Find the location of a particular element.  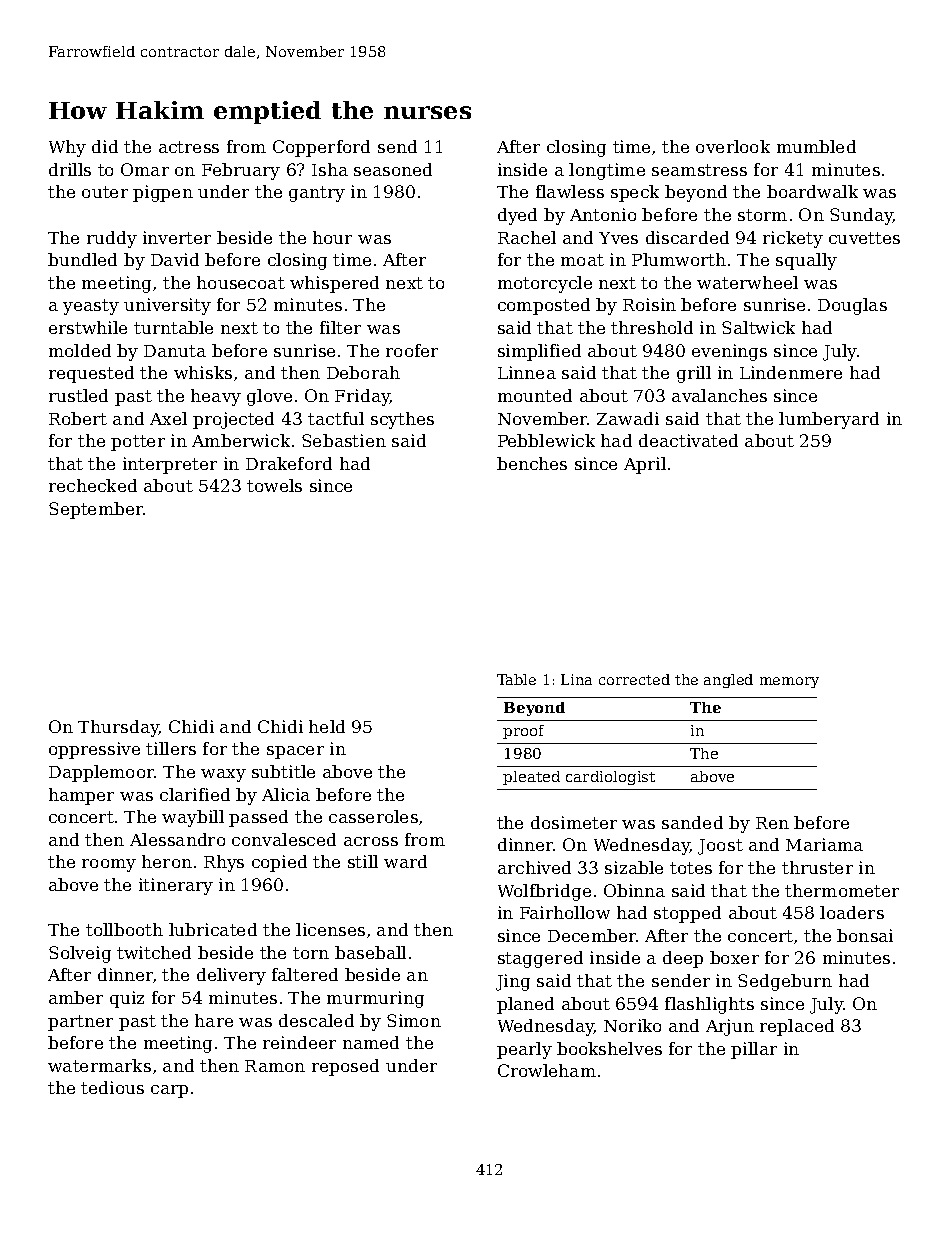

carp is located at coordinates (169, 1091).
